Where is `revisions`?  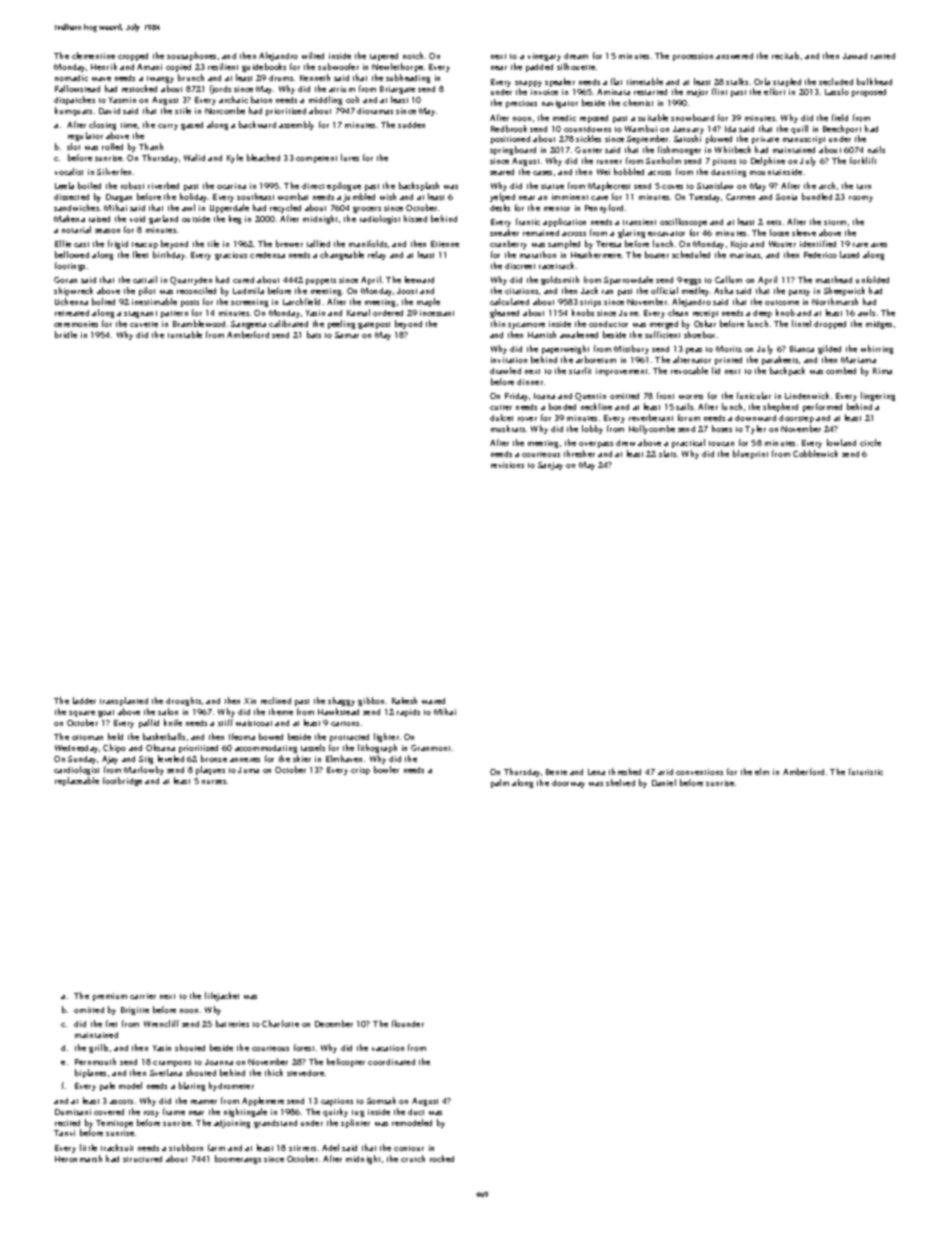 revisions is located at coordinates (507, 465).
